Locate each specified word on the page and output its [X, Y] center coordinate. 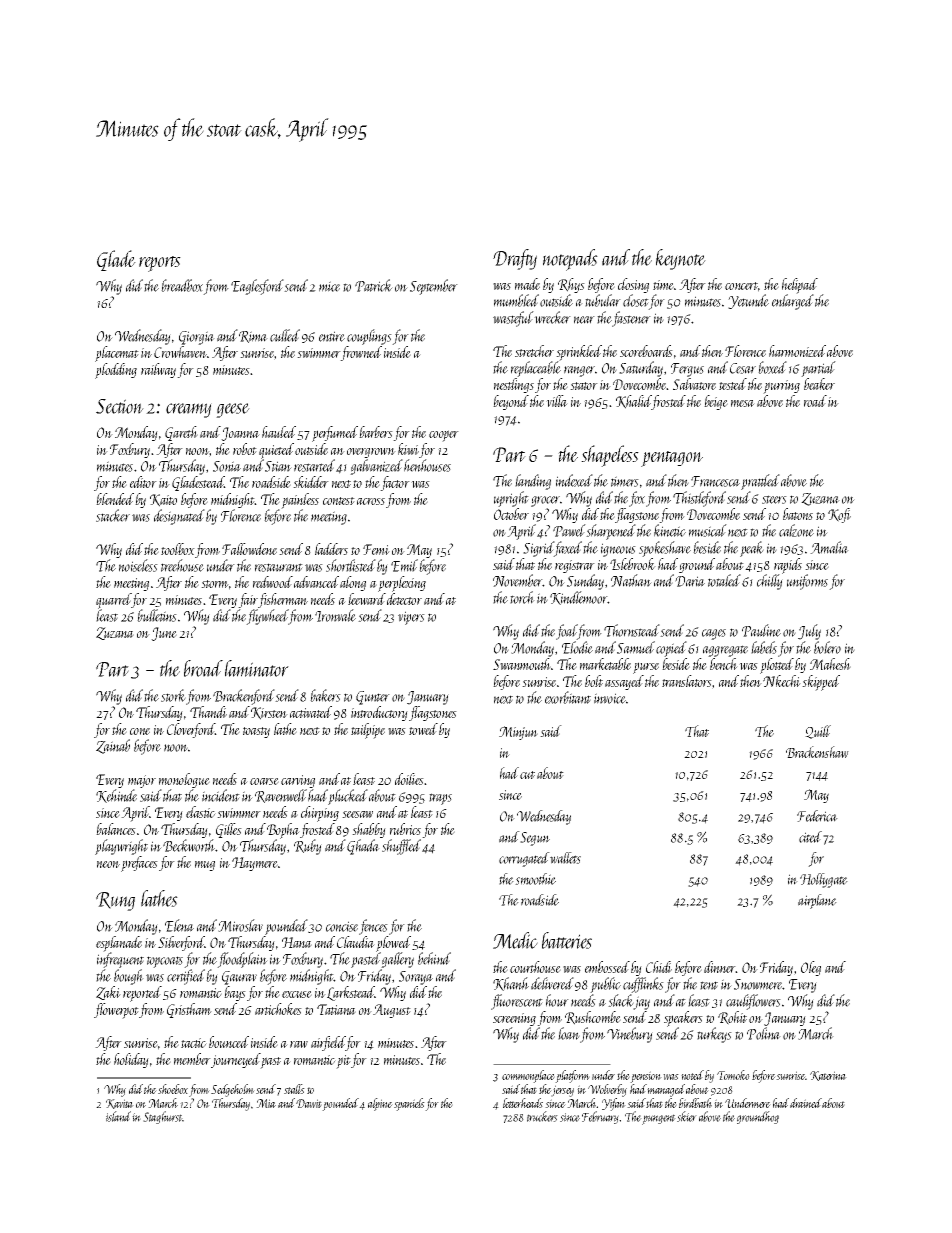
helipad [800, 286]
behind [434, 958]
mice [329, 286]
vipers [411, 618]
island [118, 1116]
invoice [610, 698]
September [434, 287]
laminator [257, 668]
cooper [444, 436]
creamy [189, 410]
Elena [179, 925]
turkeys [714, 1035]
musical [708, 530]
